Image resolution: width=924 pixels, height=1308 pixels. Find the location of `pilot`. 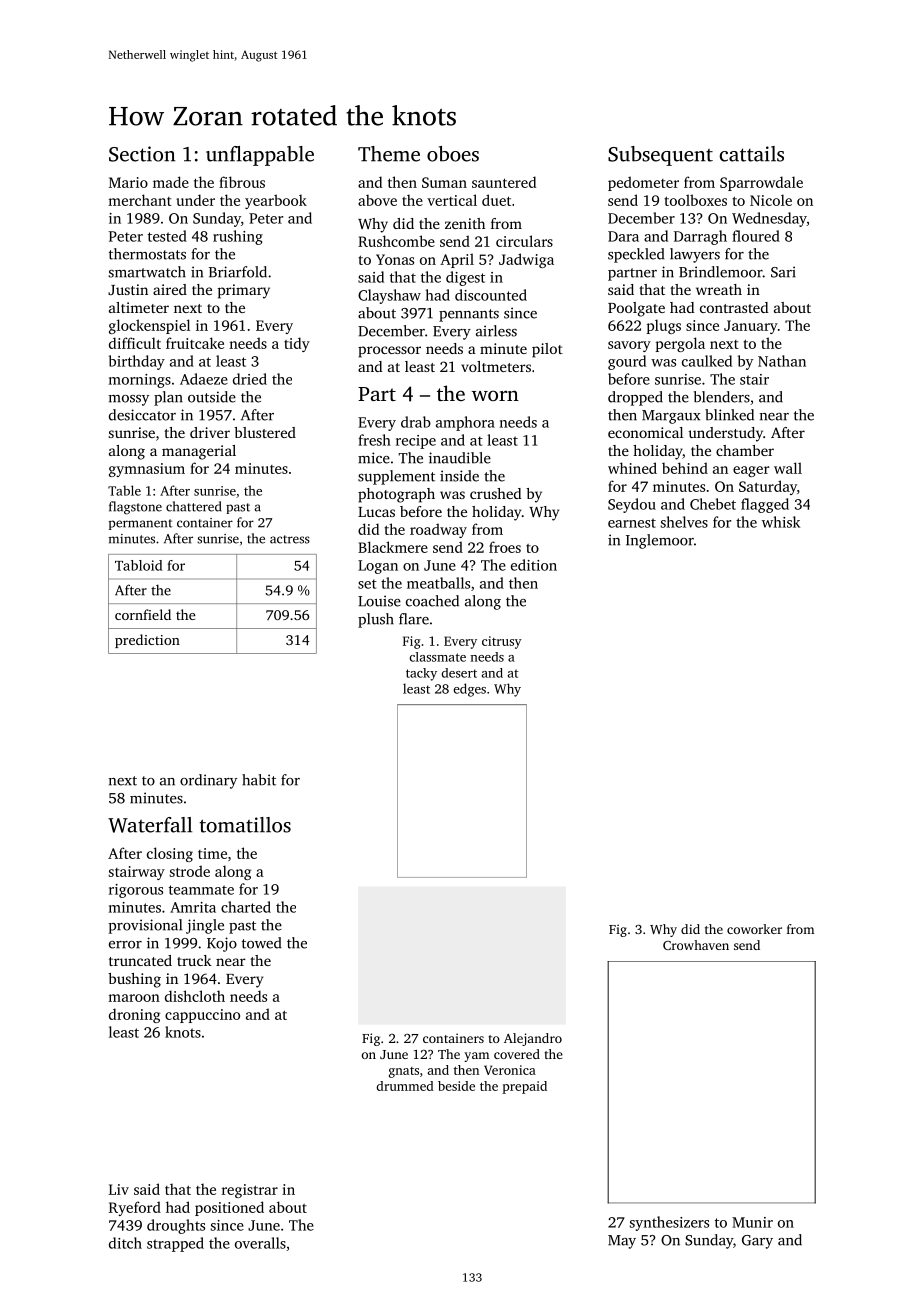

pilot is located at coordinates (547, 350).
